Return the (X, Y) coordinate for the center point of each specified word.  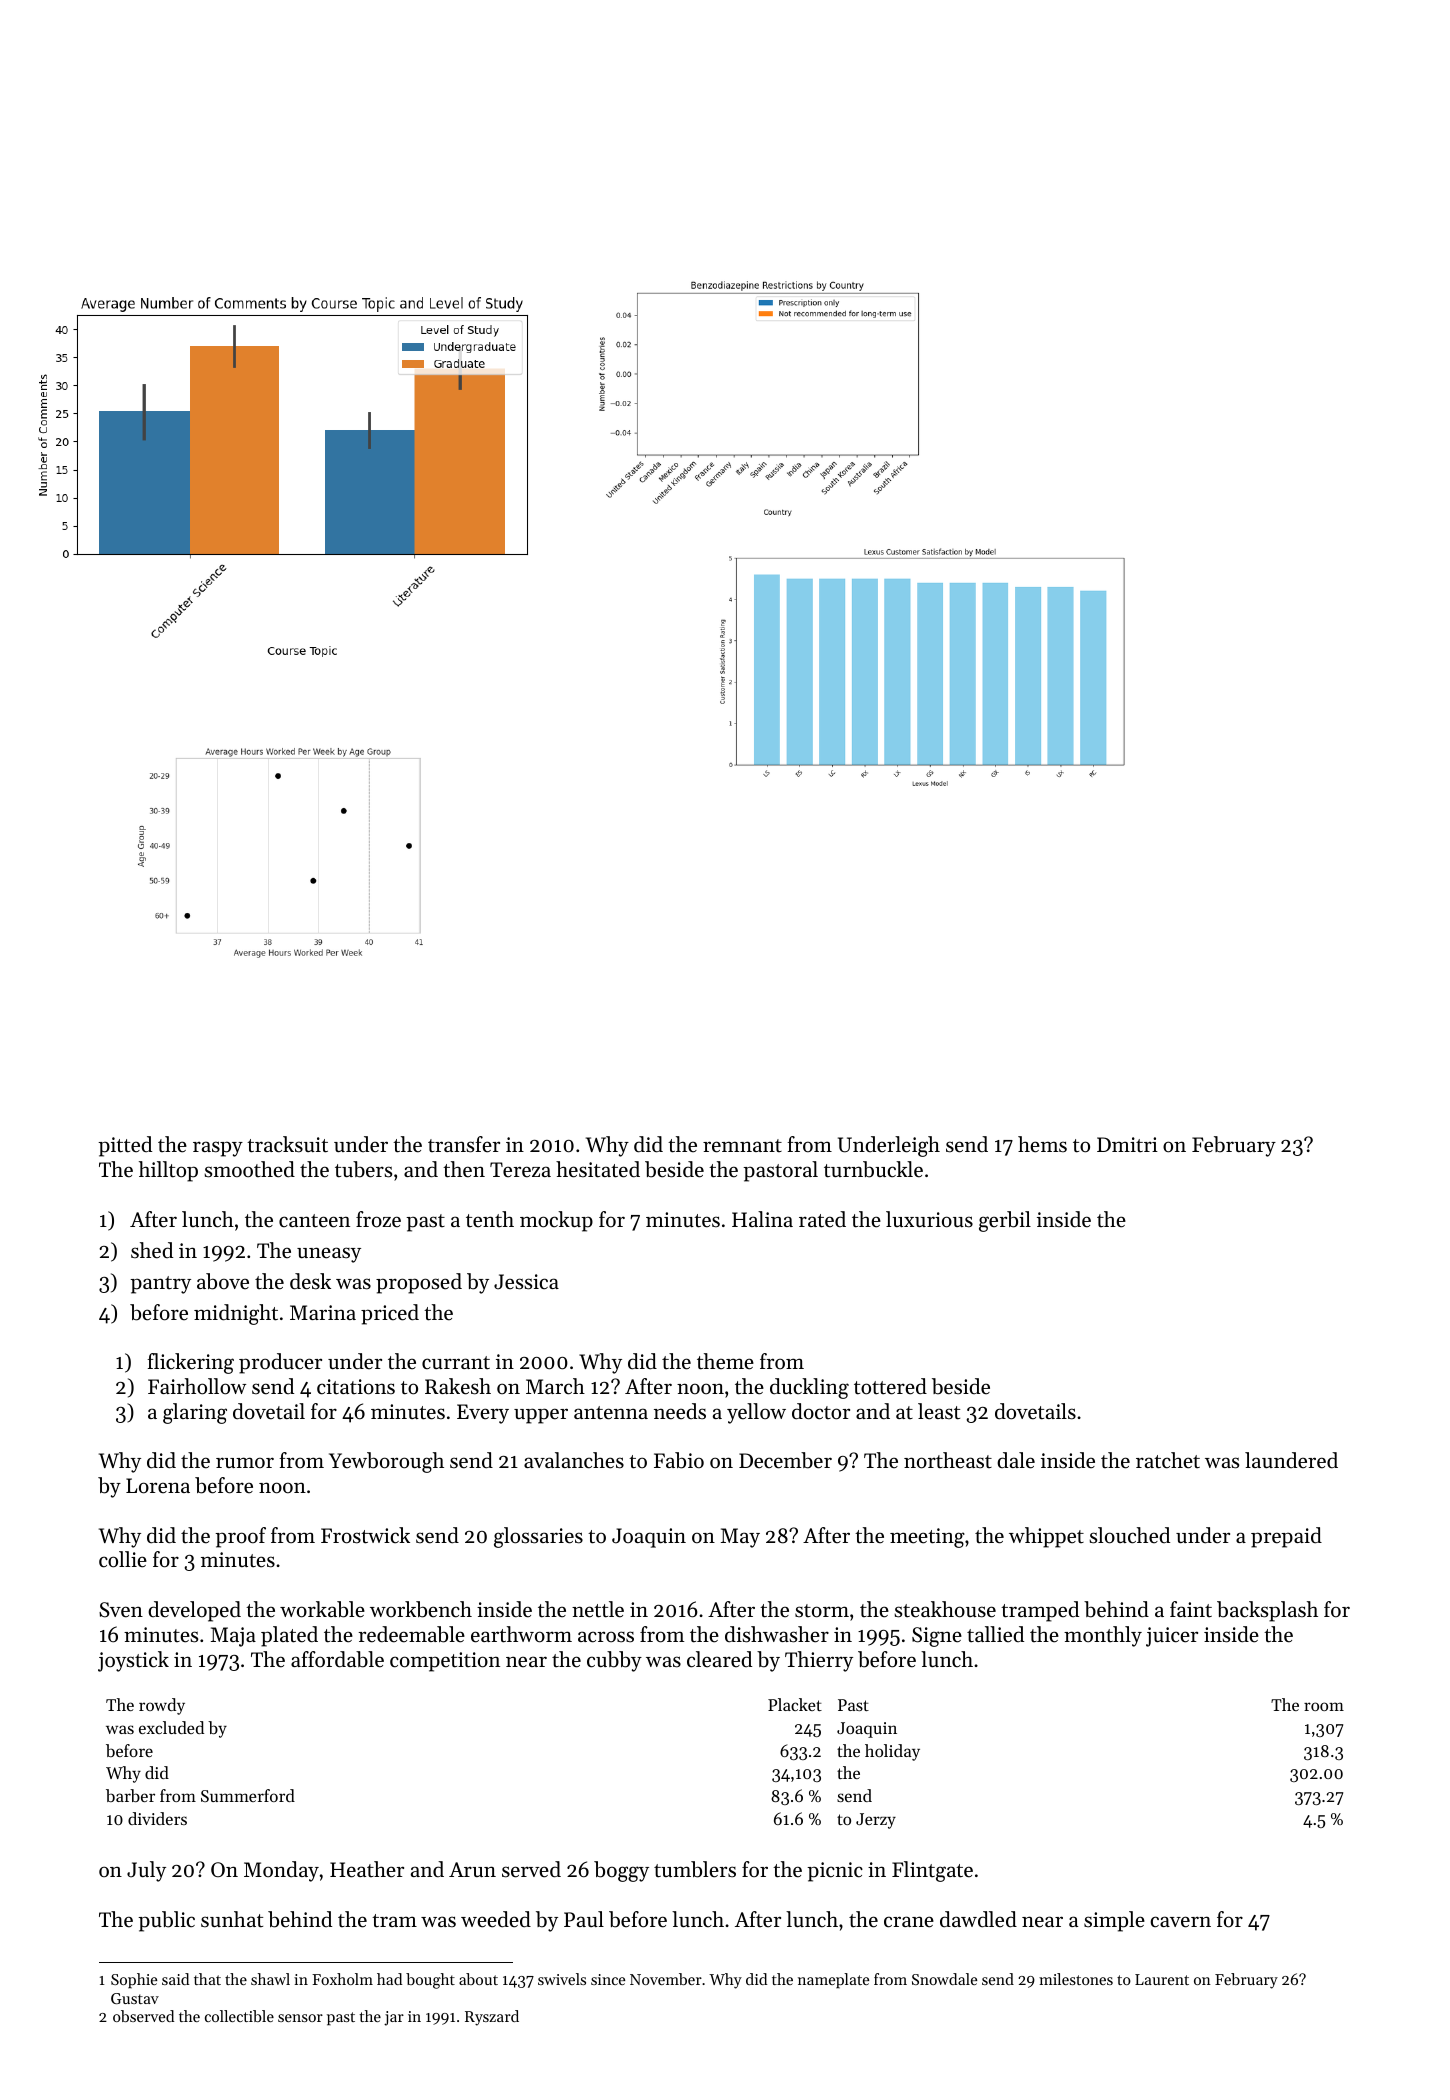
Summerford (248, 1795)
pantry (160, 1285)
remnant (742, 1146)
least (939, 1411)
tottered (890, 1386)
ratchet (1168, 1460)
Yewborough (386, 1462)
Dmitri (1127, 1145)
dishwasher (777, 1634)
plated (289, 1636)
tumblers (695, 1869)
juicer (1172, 1637)
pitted (125, 1146)
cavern (1180, 1922)
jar (394, 2018)
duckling (809, 1388)
